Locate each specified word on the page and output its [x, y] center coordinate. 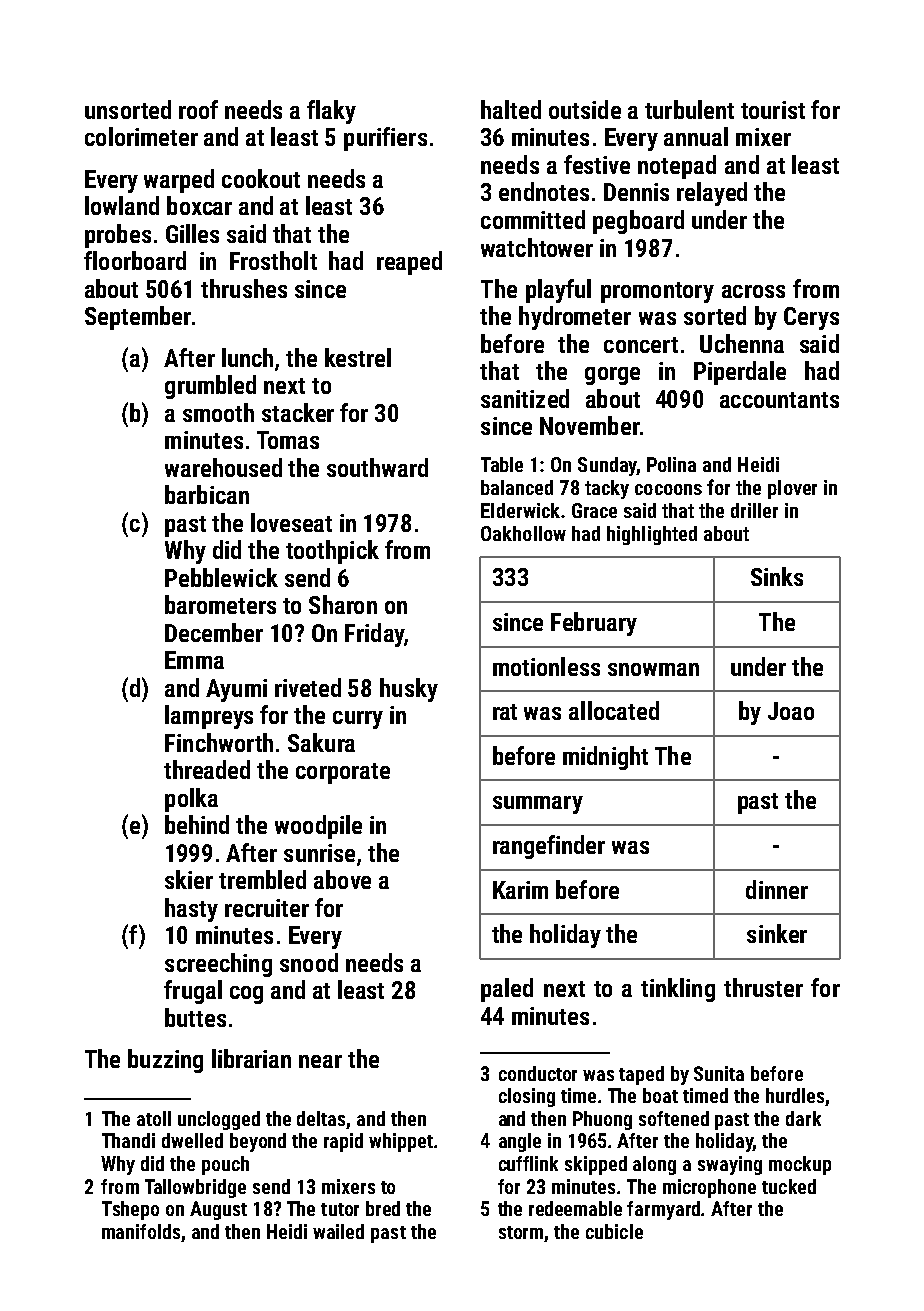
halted [511, 109]
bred [383, 1208]
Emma [194, 660]
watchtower [537, 247]
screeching [218, 965]
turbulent [689, 109]
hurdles [795, 1095]
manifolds [141, 1231]
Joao [791, 711]
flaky [331, 112]
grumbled [210, 387]
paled [507, 990]
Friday [374, 635]
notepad [677, 167]
